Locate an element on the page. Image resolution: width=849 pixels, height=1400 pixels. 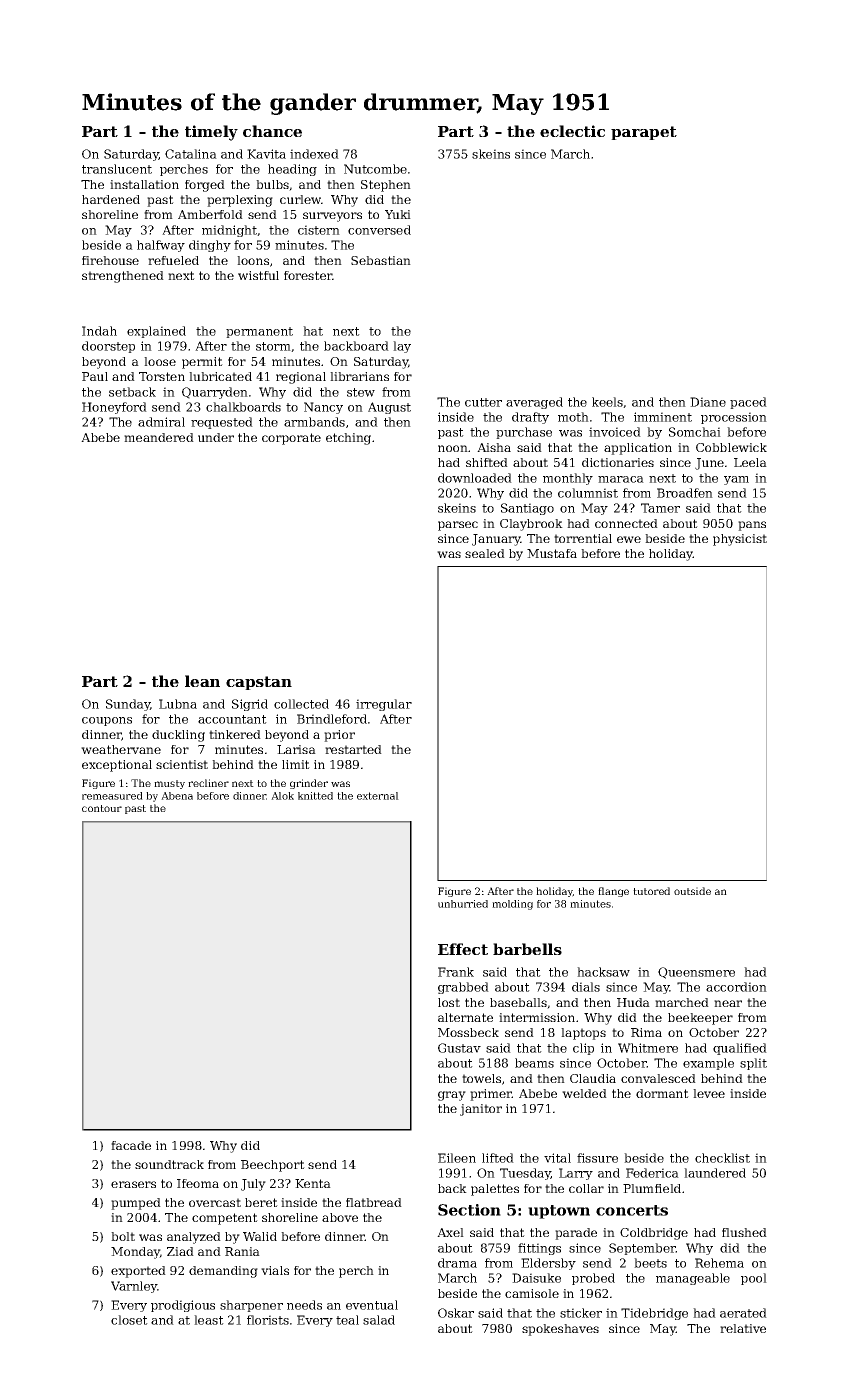
Honeyford is located at coordinates (114, 408).
